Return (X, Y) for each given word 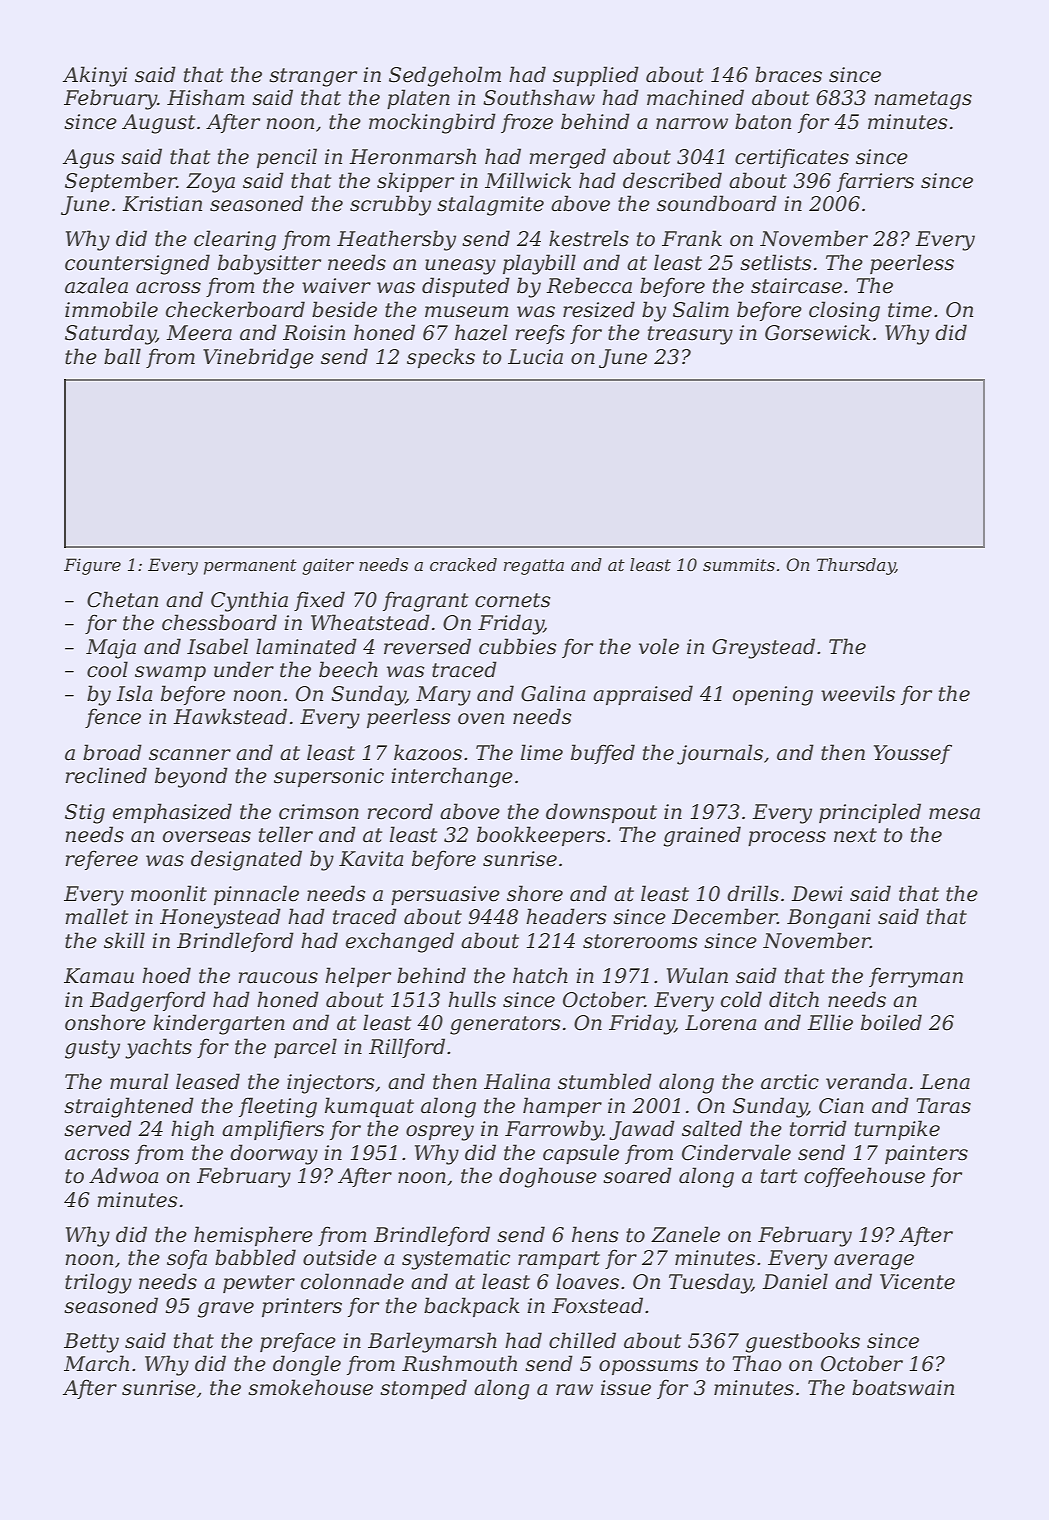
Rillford (407, 1048)
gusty (92, 1049)
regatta (534, 567)
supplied (596, 76)
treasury (690, 335)
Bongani (829, 919)
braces (788, 74)
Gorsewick (817, 332)
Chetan (122, 599)
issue (626, 1388)
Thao (757, 1363)
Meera (199, 333)
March (96, 1363)
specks (441, 358)
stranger (313, 77)
